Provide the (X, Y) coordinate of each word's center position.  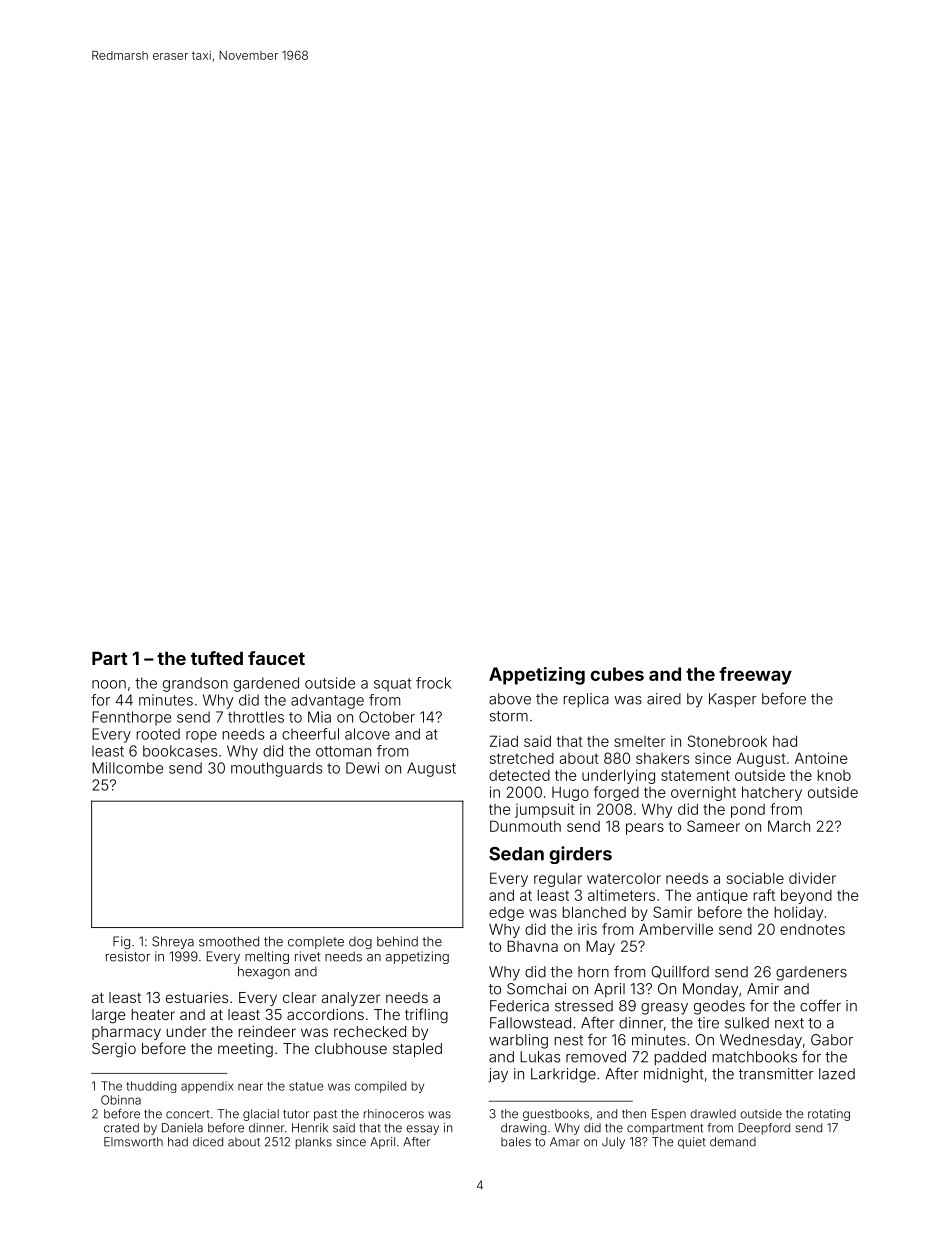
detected (519, 775)
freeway (755, 676)
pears (645, 829)
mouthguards (276, 769)
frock (433, 683)
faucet (276, 658)
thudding (151, 1087)
